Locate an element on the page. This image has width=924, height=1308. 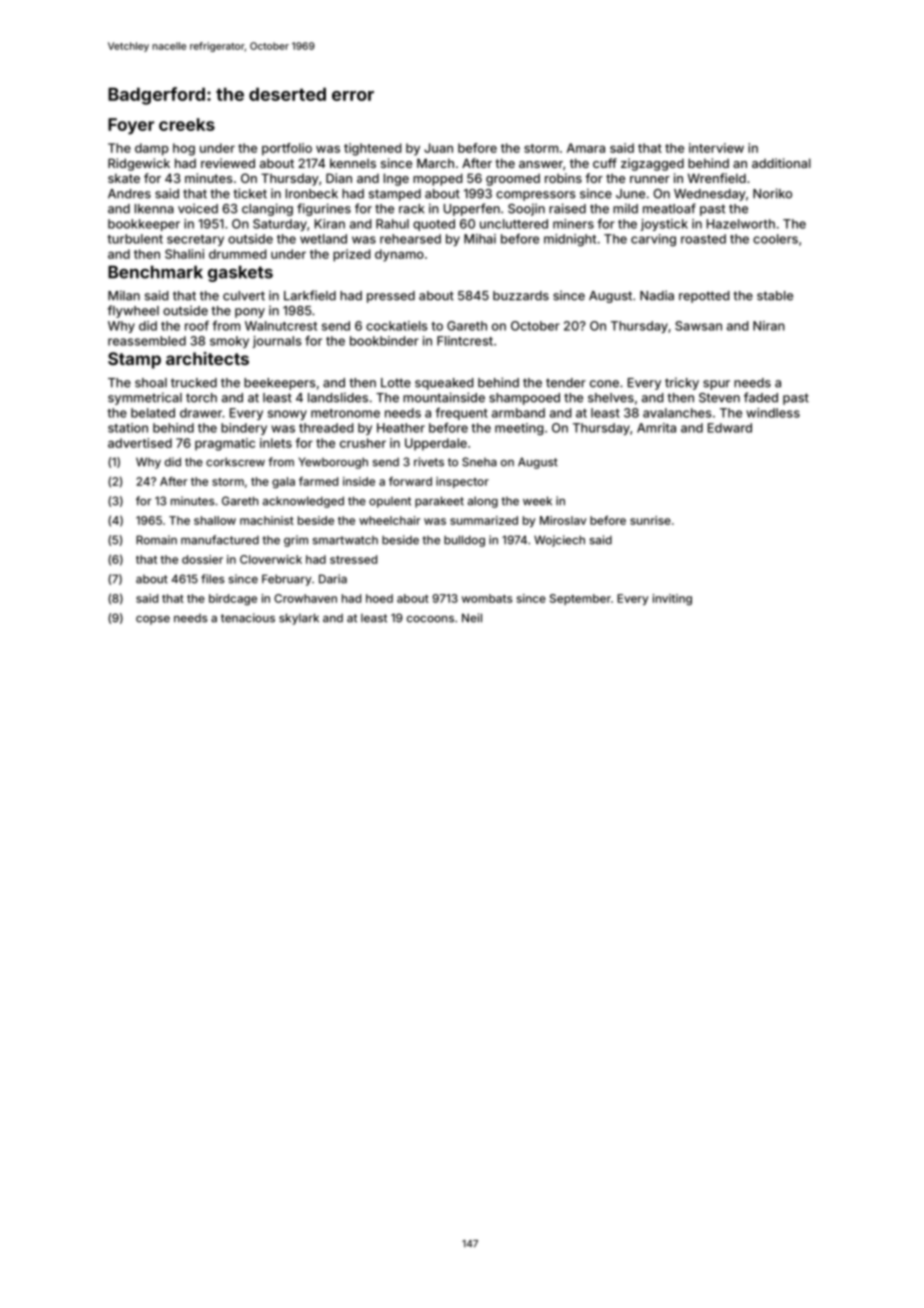
interview is located at coordinates (716, 148).
